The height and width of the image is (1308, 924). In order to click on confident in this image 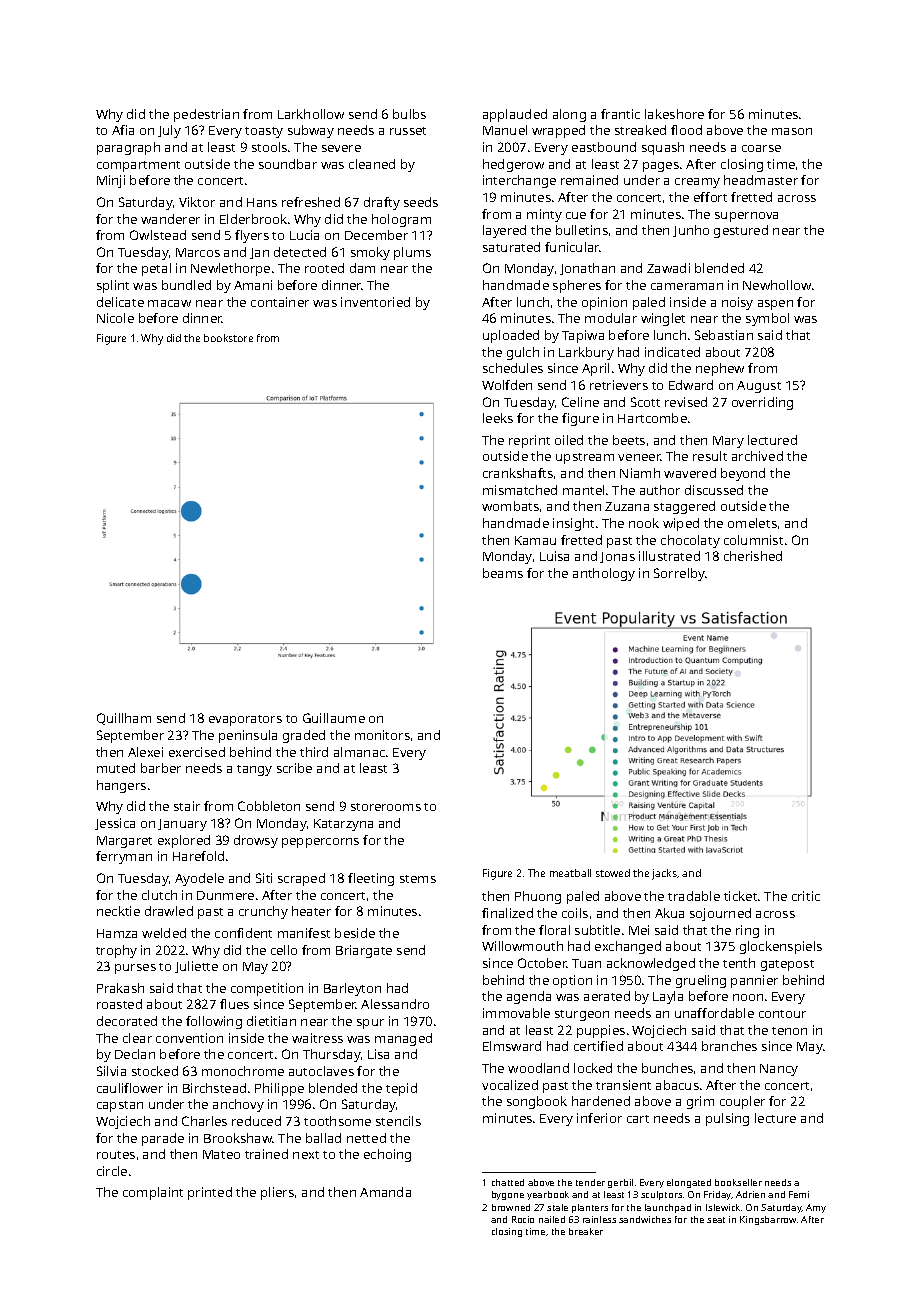, I will do `click(243, 933)`.
